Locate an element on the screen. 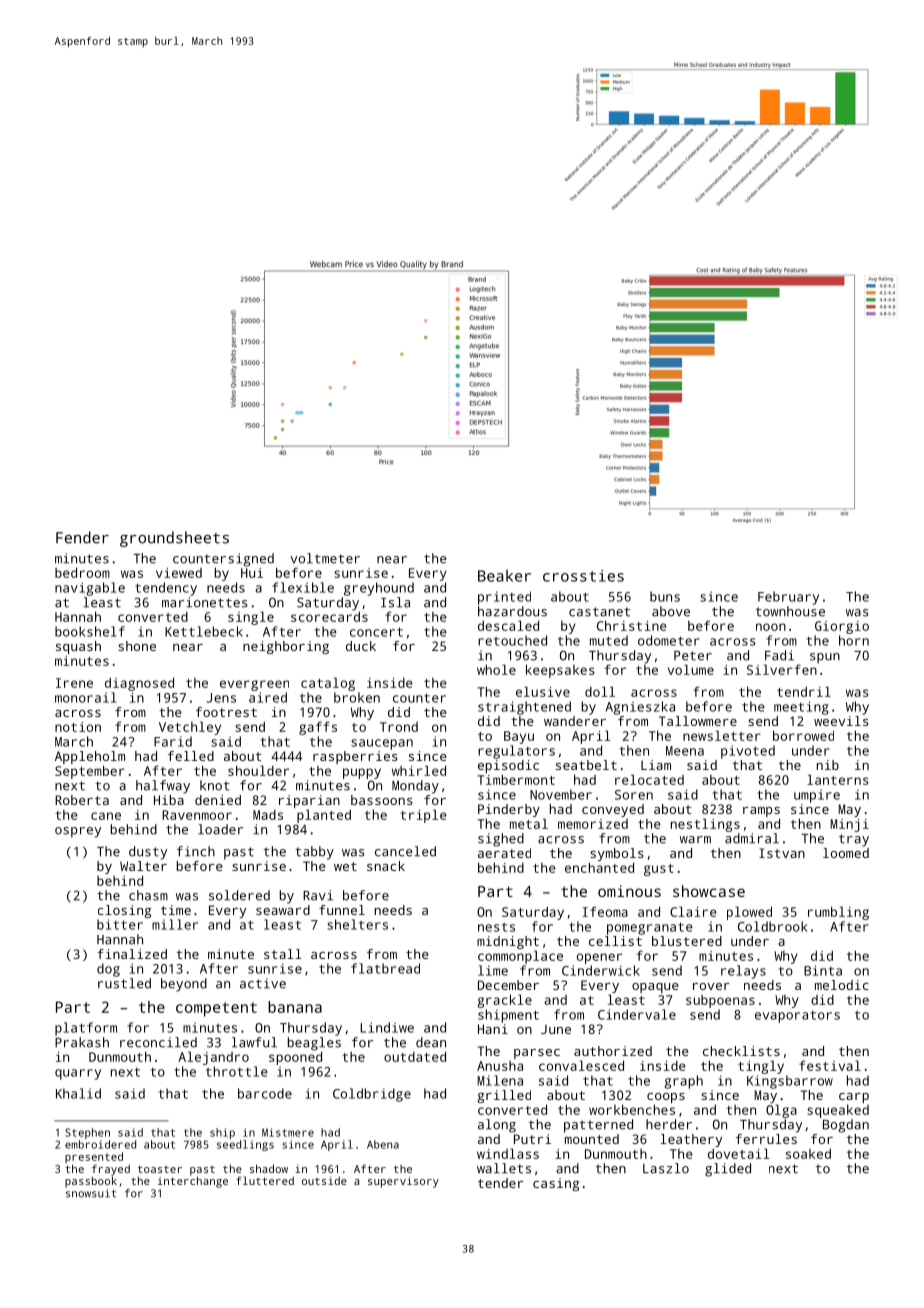 The width and height of the screenshot is (924, 1308). crossties is located at coordinates (583, 576).
